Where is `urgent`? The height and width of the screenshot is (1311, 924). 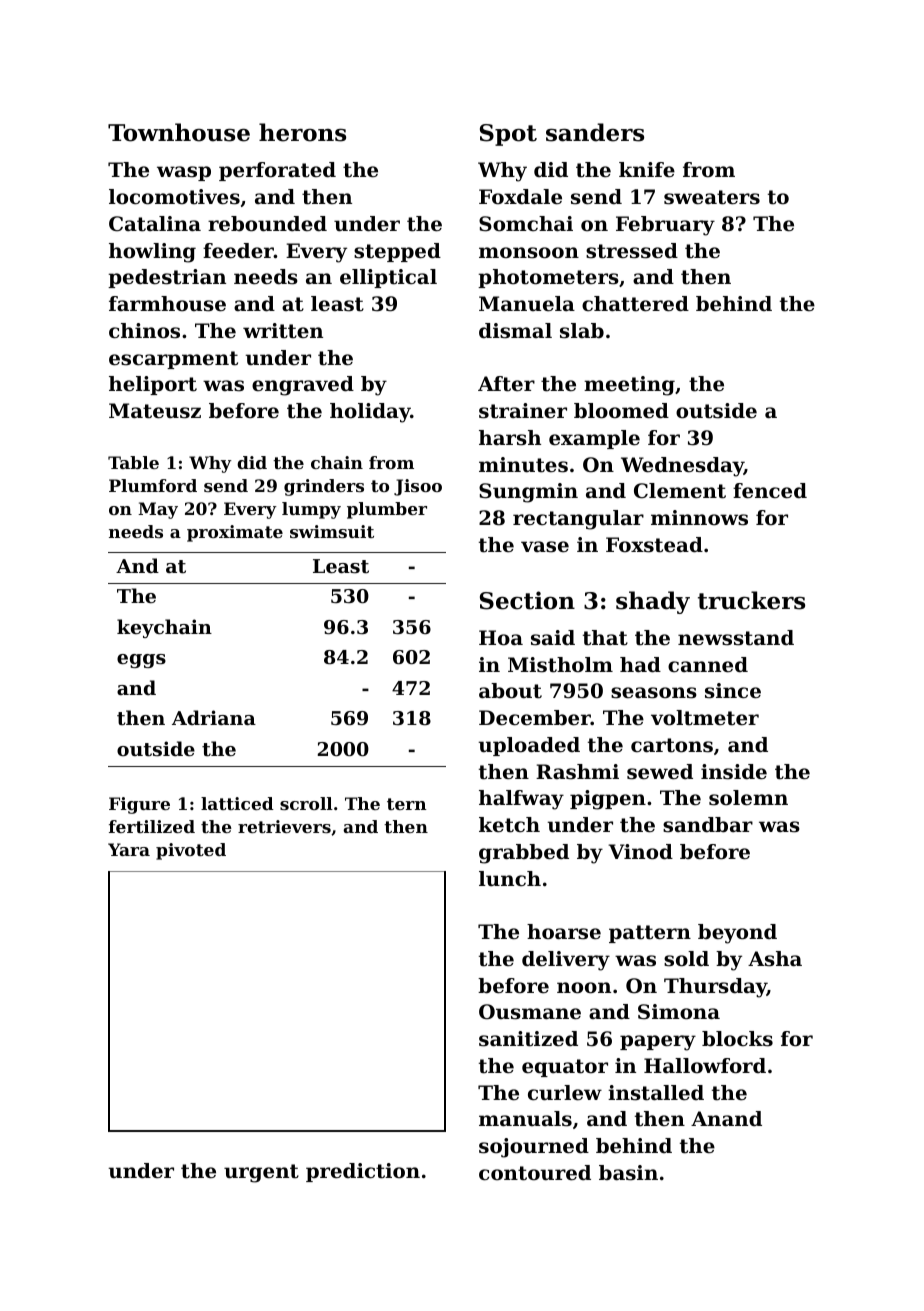
urgent is located at coordinates (261, 1173).
